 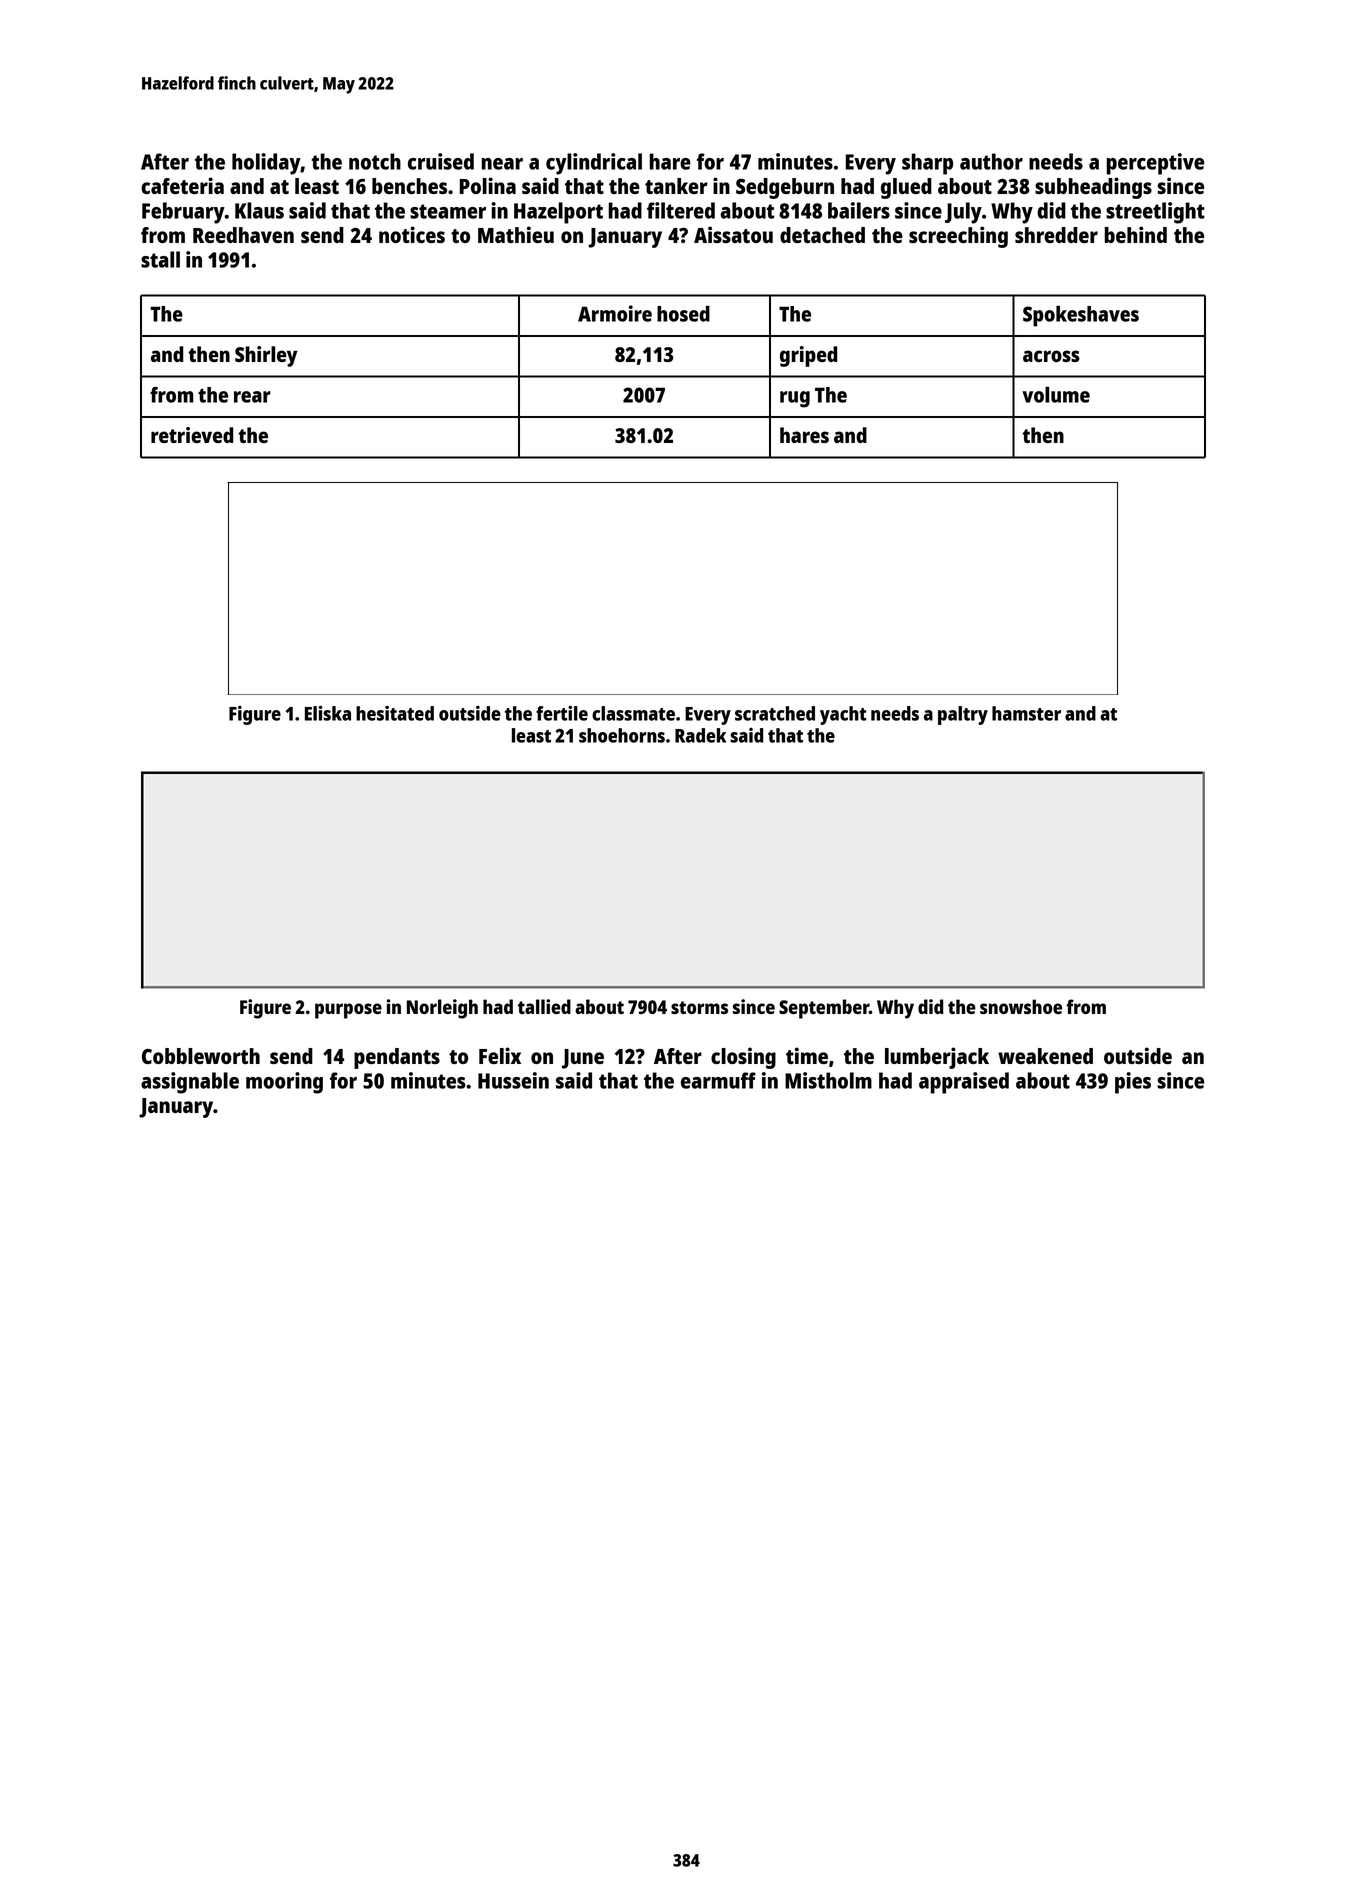 I want to click on pies, so click(x=1133, y=1083).
